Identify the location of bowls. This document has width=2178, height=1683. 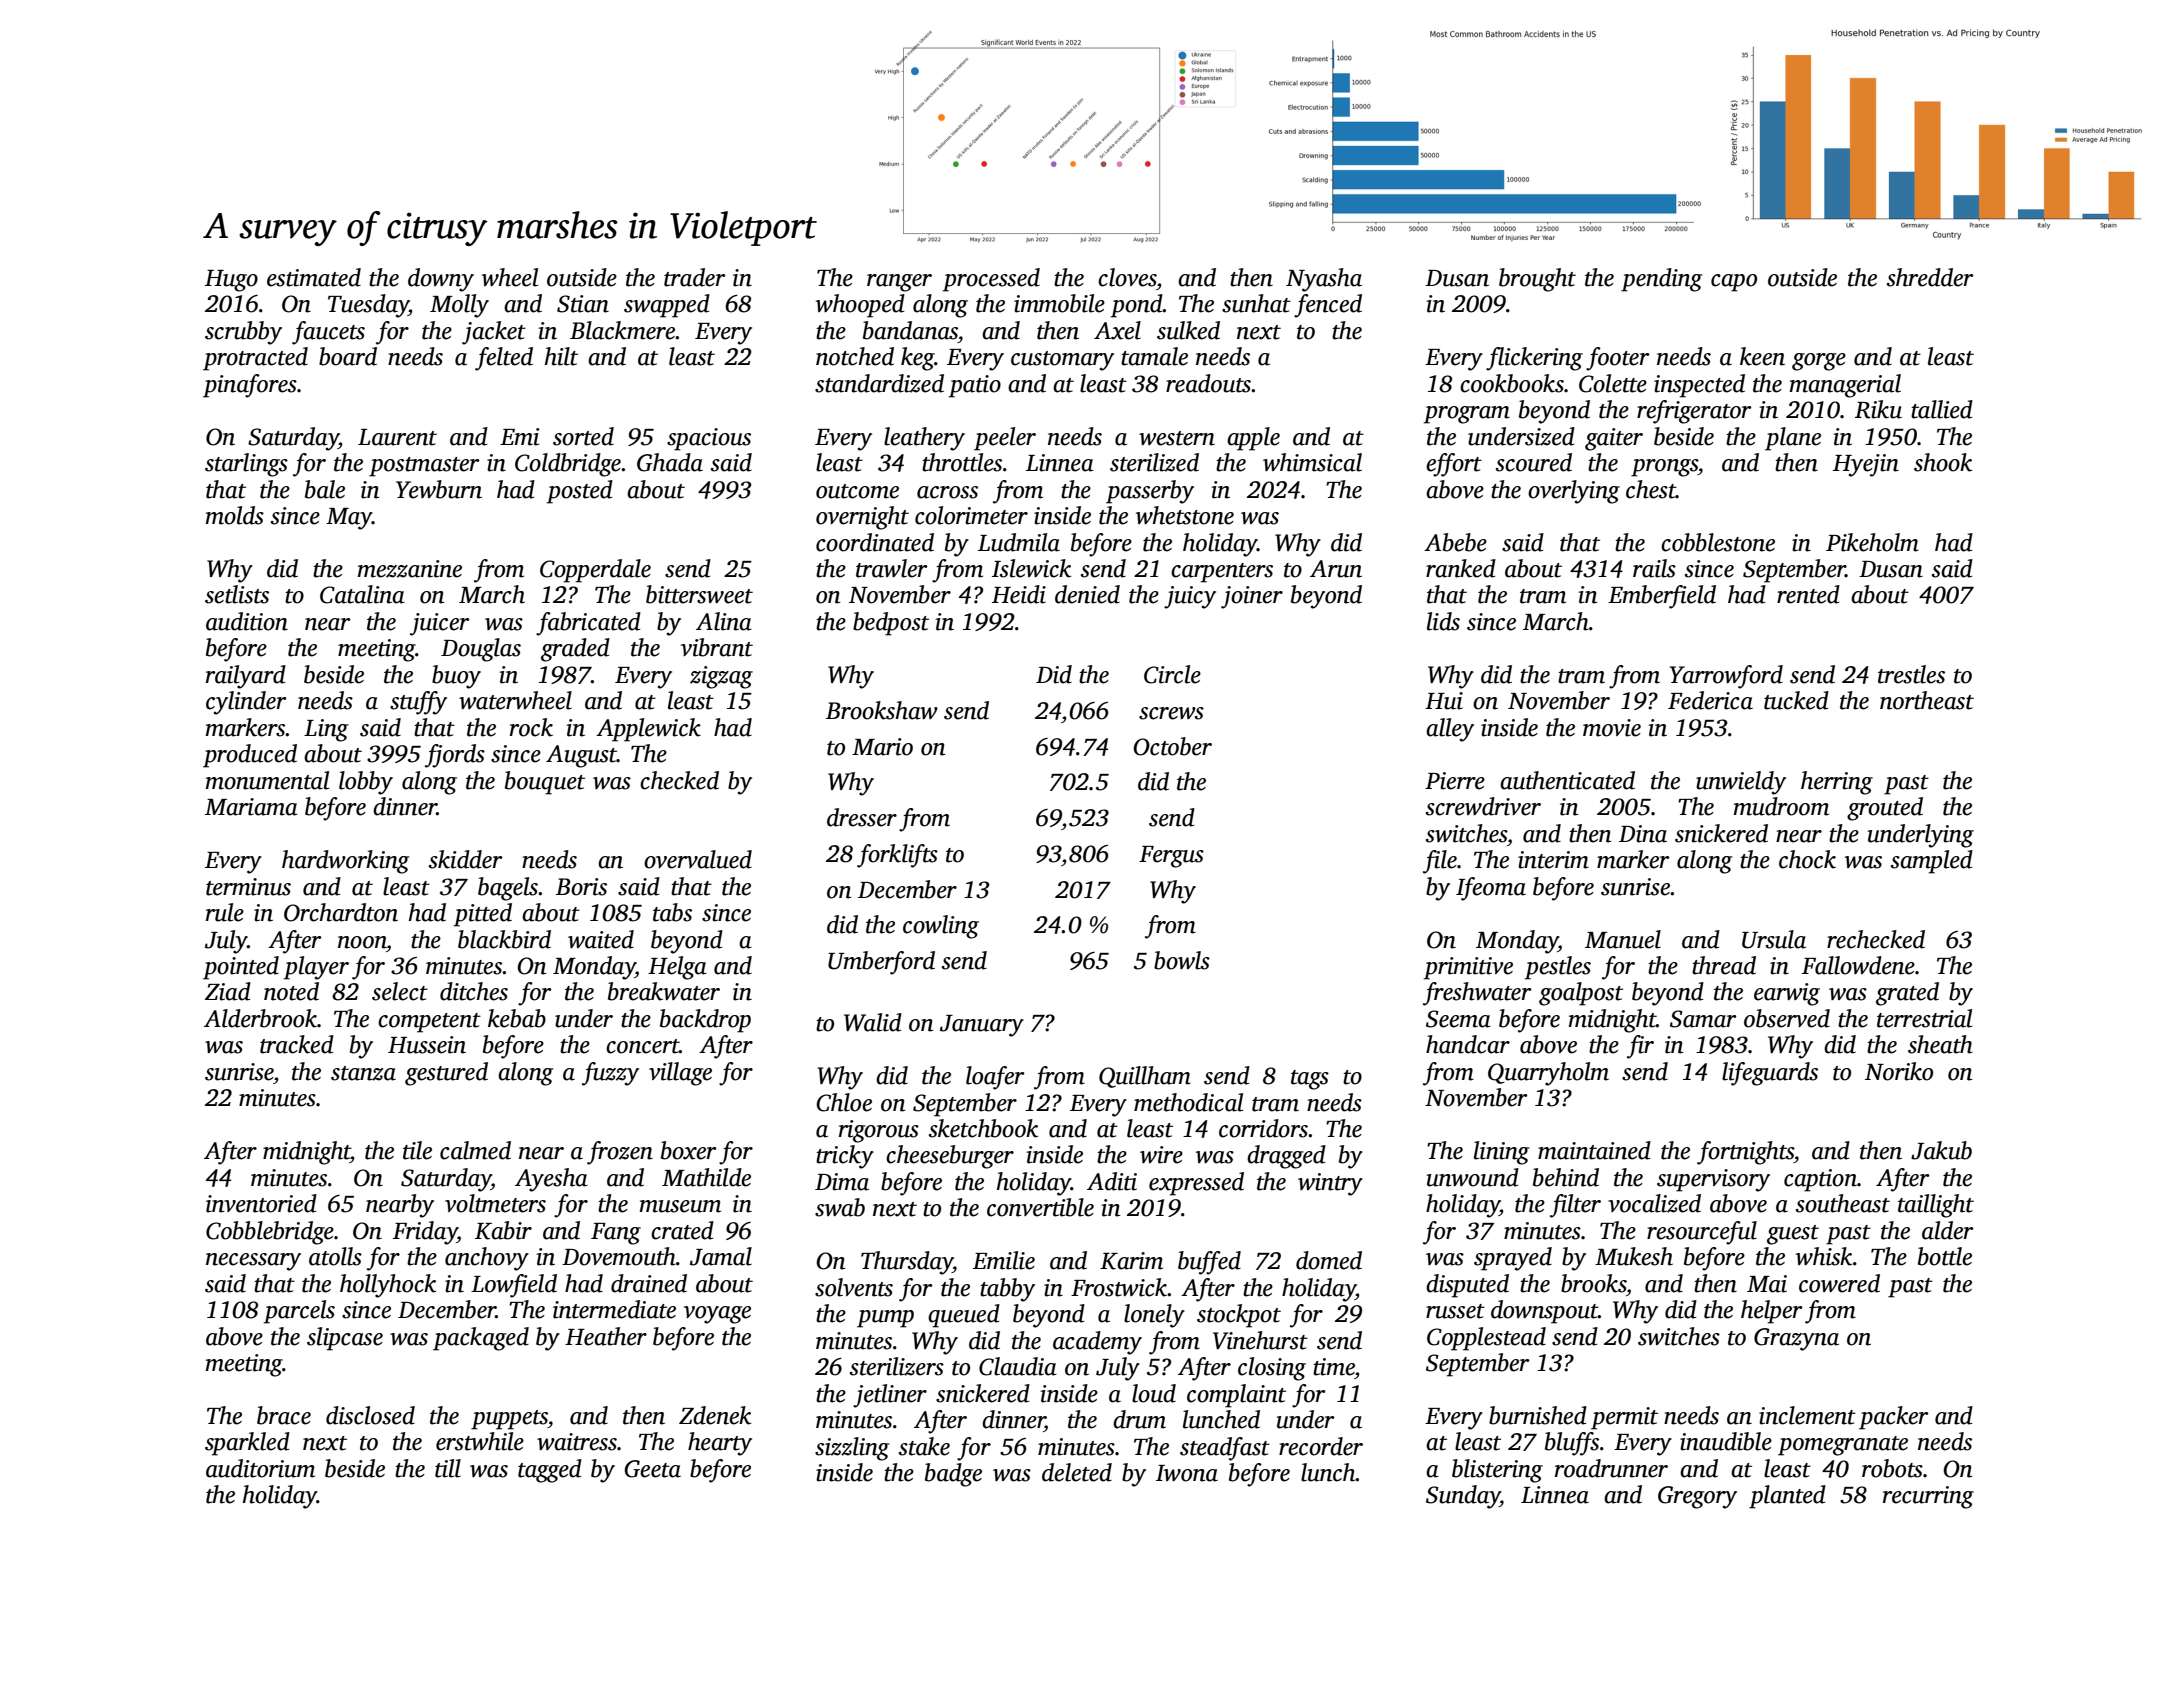
(1182, 960).
